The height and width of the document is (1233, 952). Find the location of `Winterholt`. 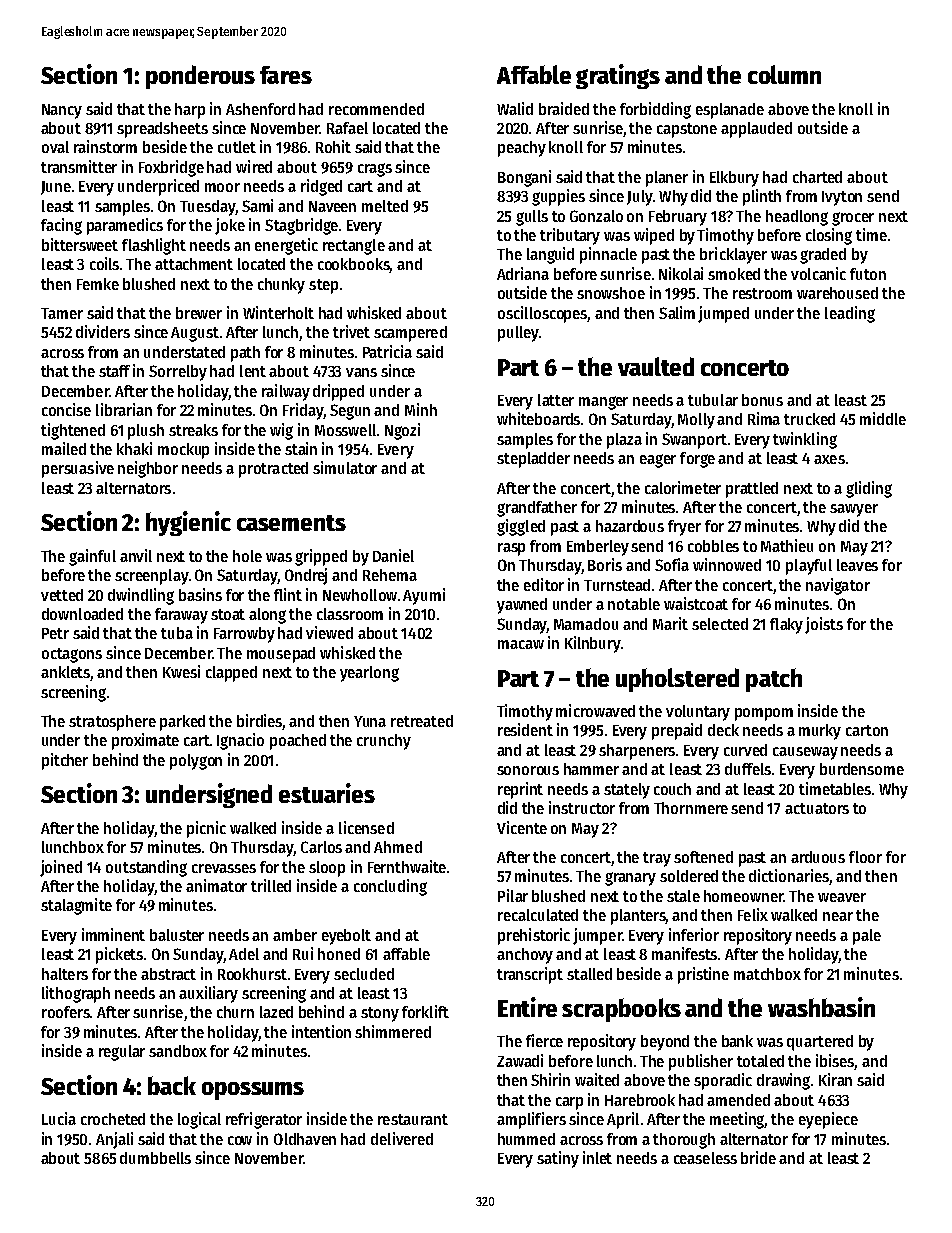

Winterholt is located at coordinates (278, 312).
